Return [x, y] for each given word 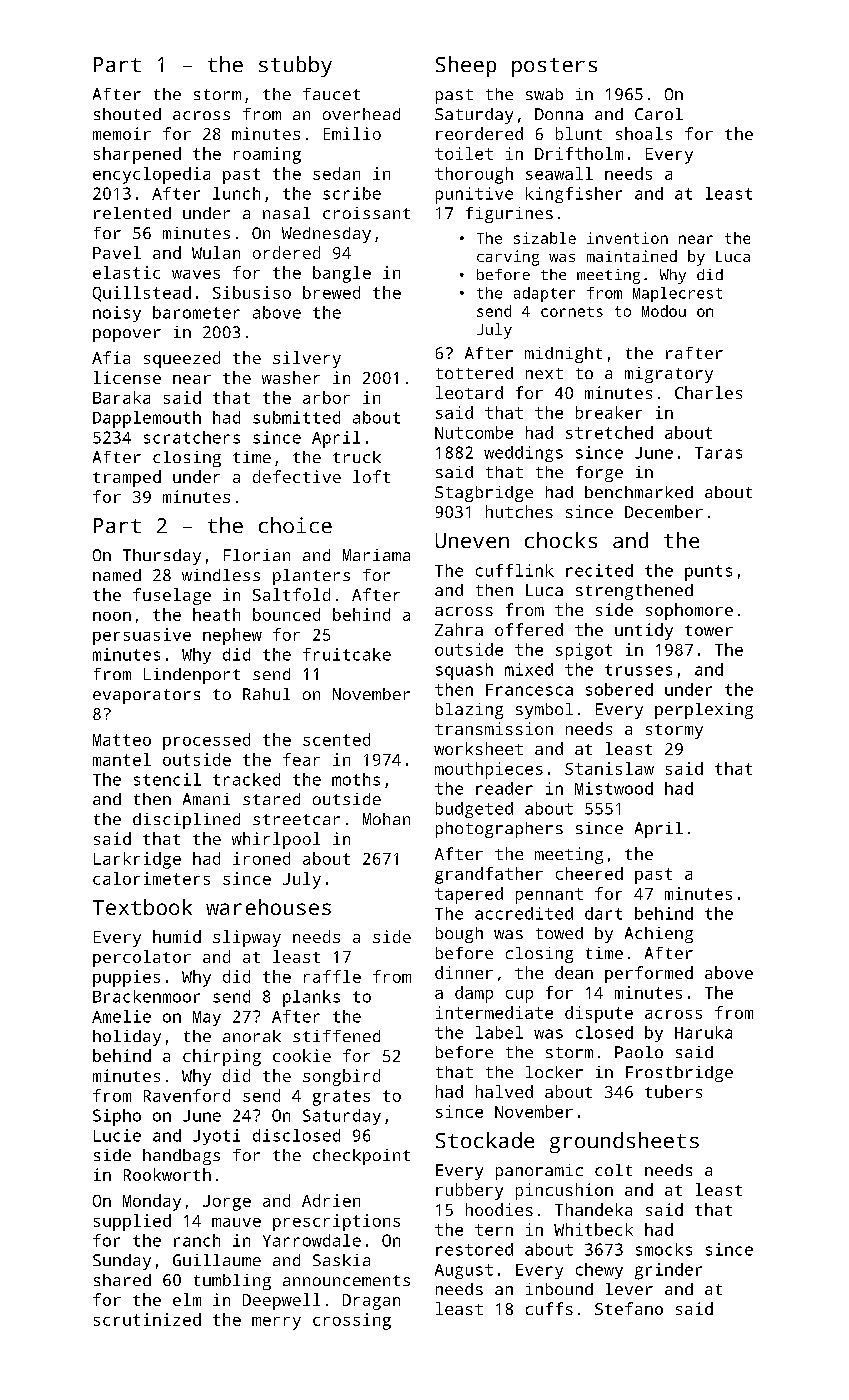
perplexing [704, 711]
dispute [599, 1014]
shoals [644, 133]
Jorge [227, 1203]
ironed [261, 858]
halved [504, 1091]
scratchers [192, 437]
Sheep [466, 66]
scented [336, 739]
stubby [295, 66]
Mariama [376, 555]
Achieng [659, 935]
